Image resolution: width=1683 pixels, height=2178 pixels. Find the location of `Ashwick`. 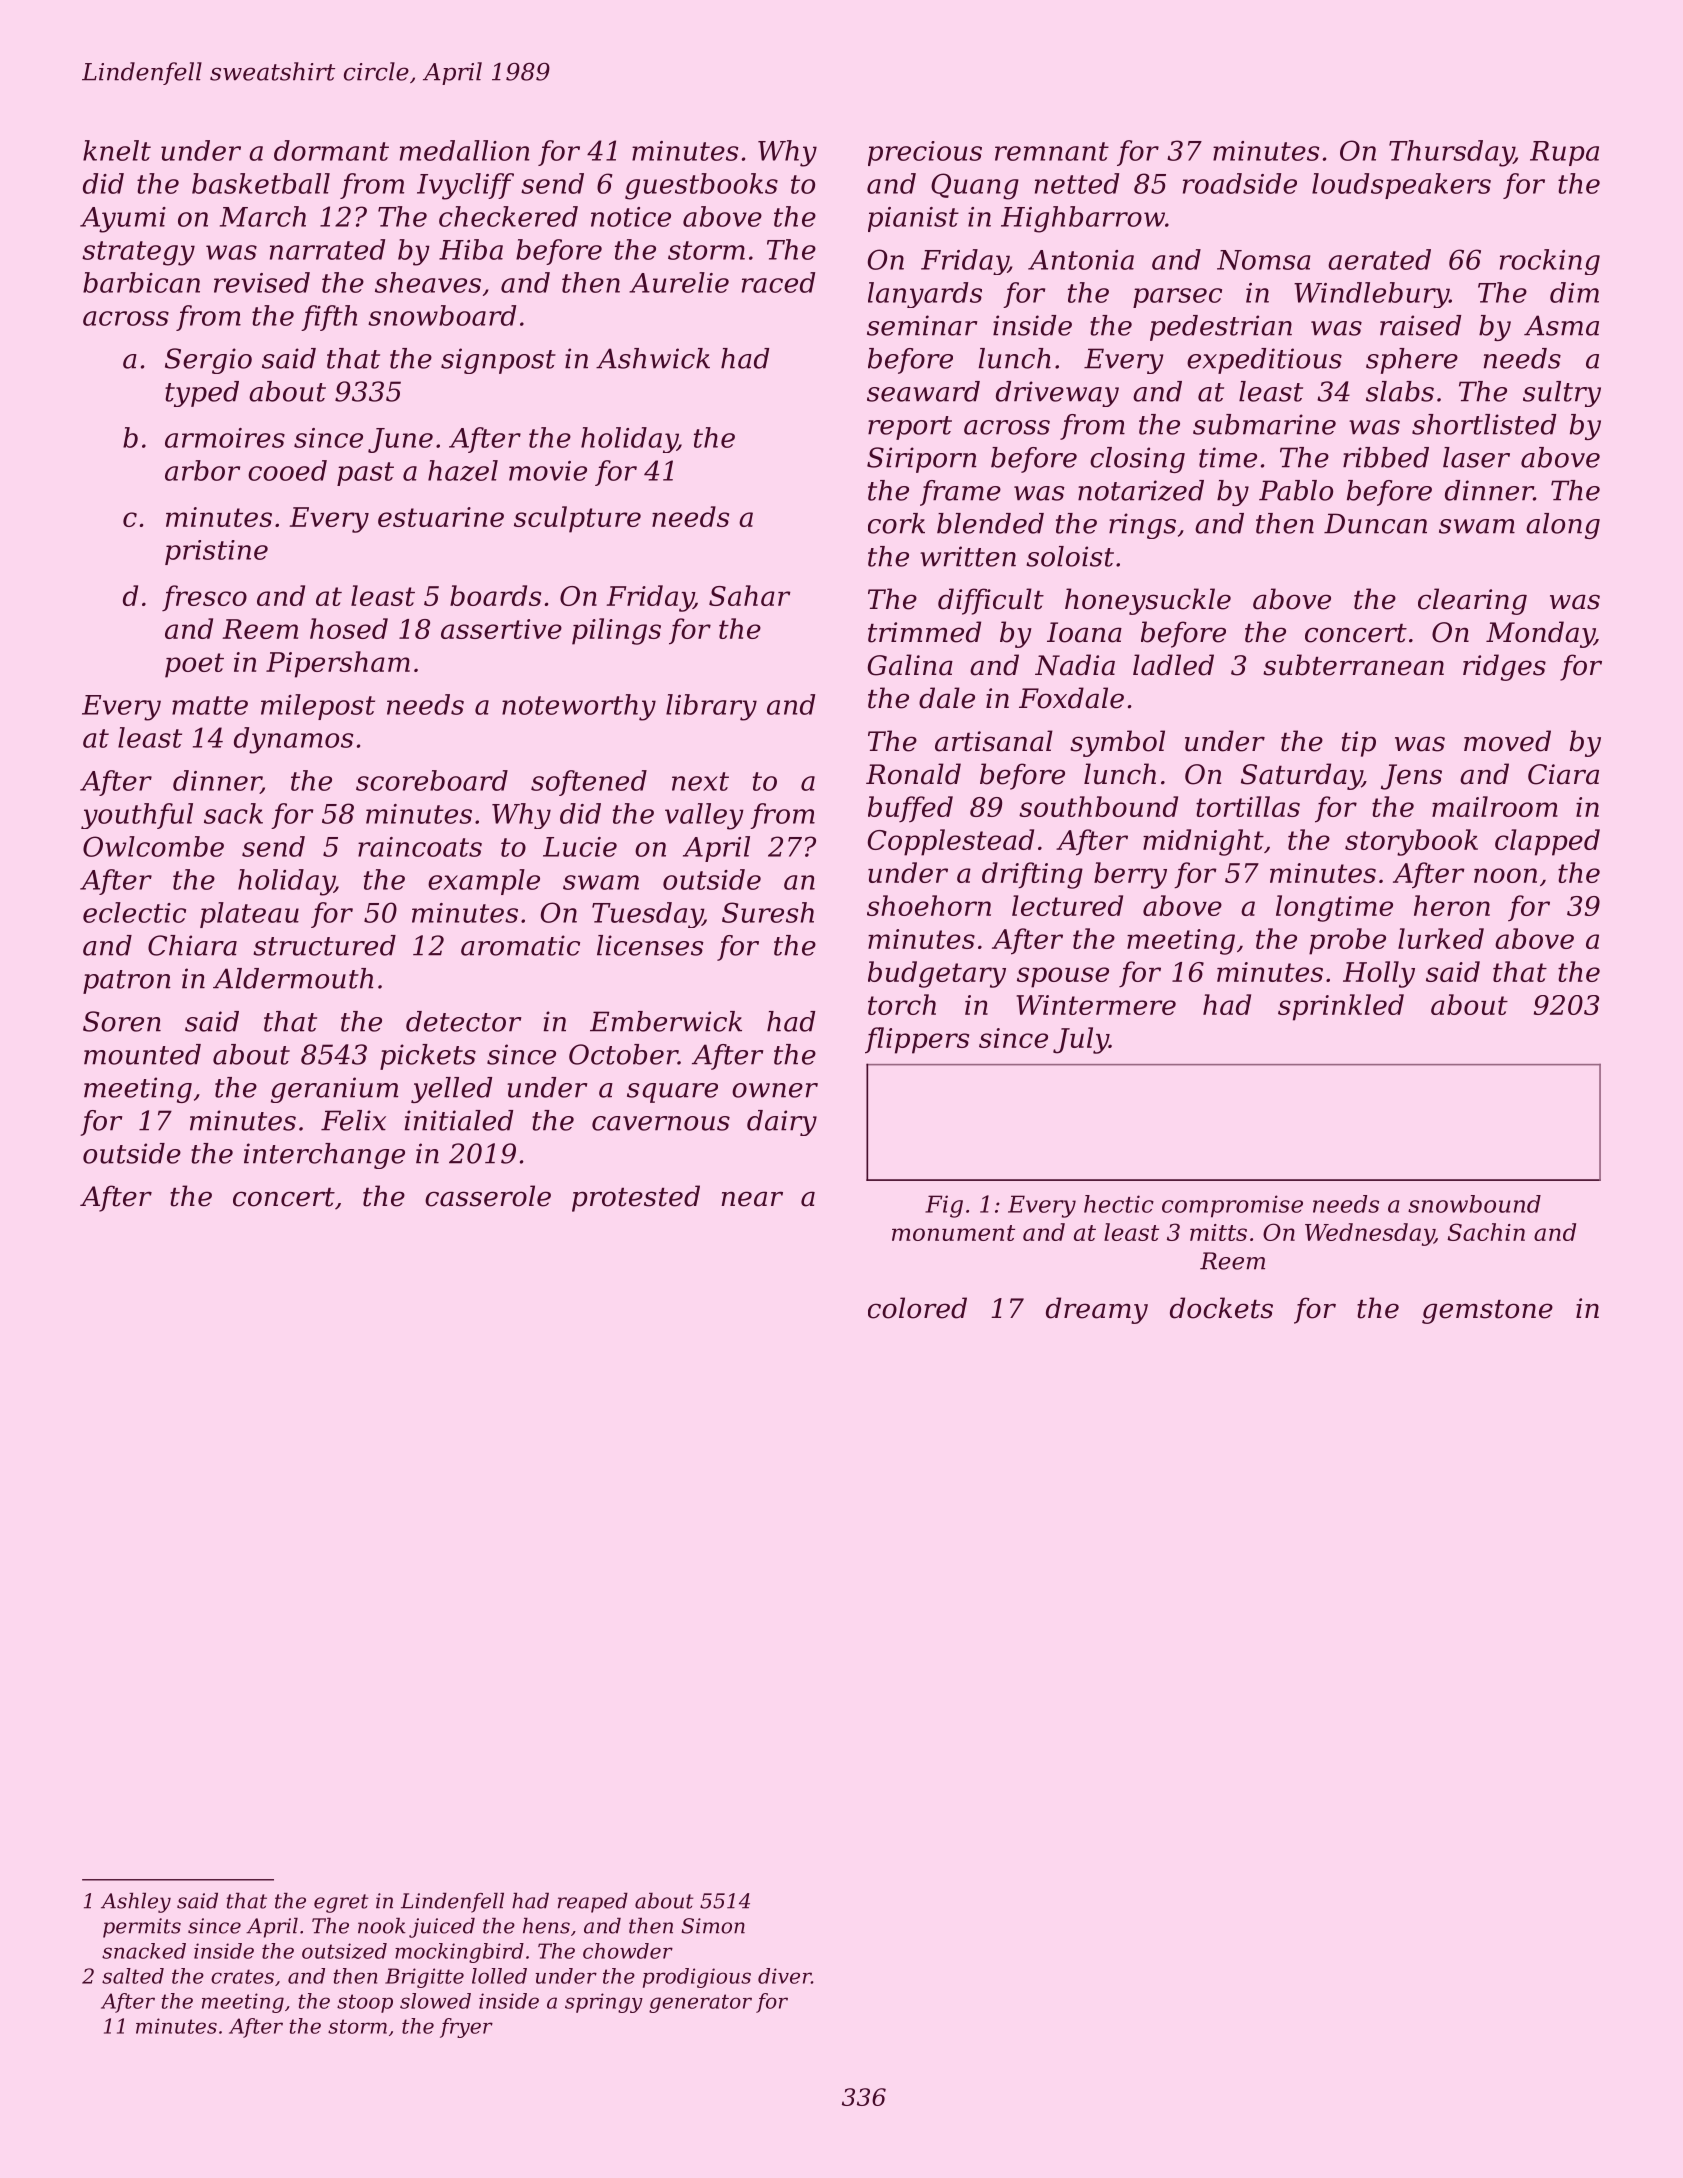

Ashwick is located at coordinates (653, 358).
